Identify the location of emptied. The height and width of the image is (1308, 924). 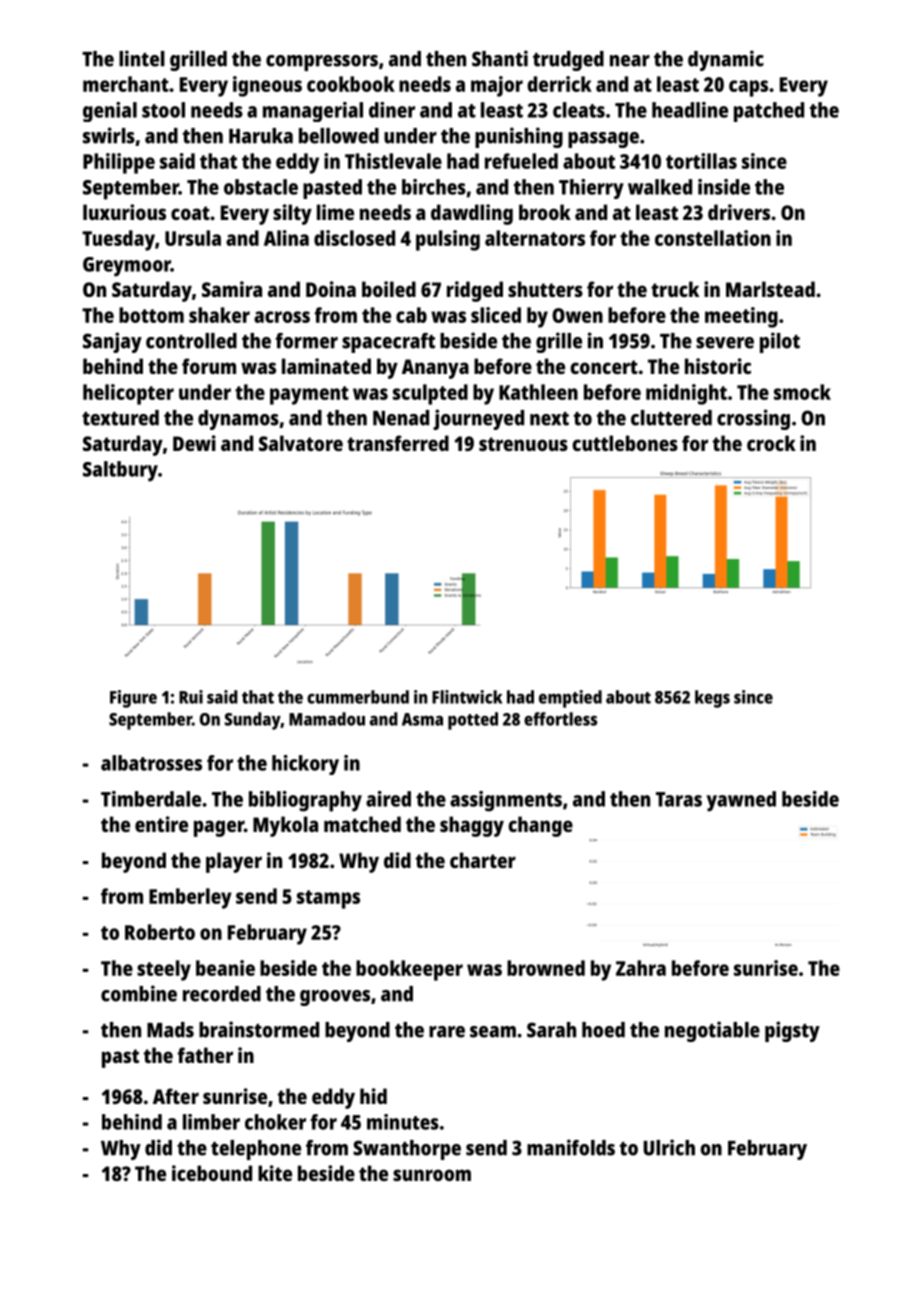
(570, 699).
